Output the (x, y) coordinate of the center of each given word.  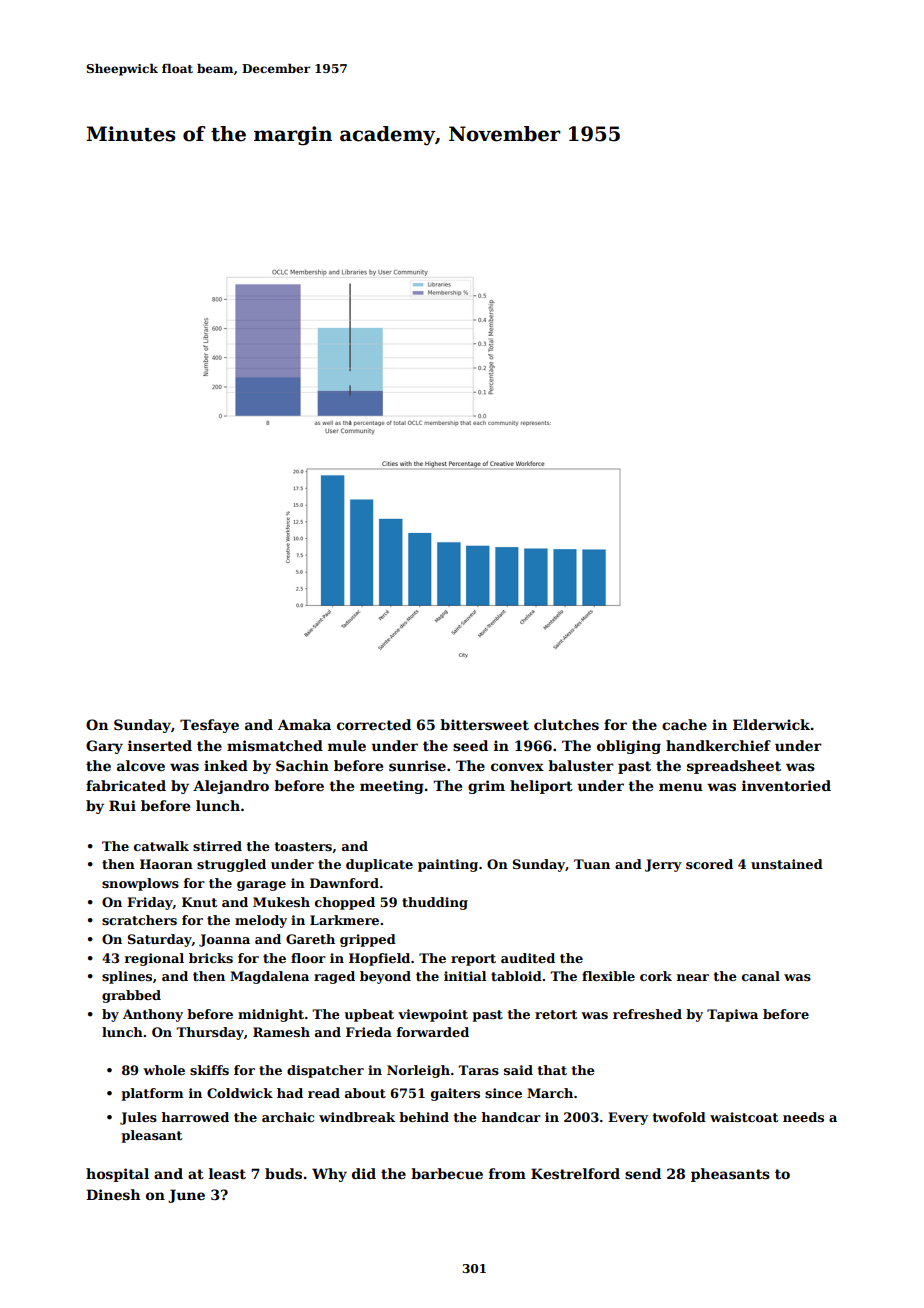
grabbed (131, 996)
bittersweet (484, 724)
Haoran (166, 864)
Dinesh (113, 1194)
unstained (787, 864)
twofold (679, 1117)
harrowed (195, 1117)
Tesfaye (209, 726)
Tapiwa (732, 1015)
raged (334, 977)
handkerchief (718, 745)
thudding (435, 903)
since (503, 1093)
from (507, 1173)
